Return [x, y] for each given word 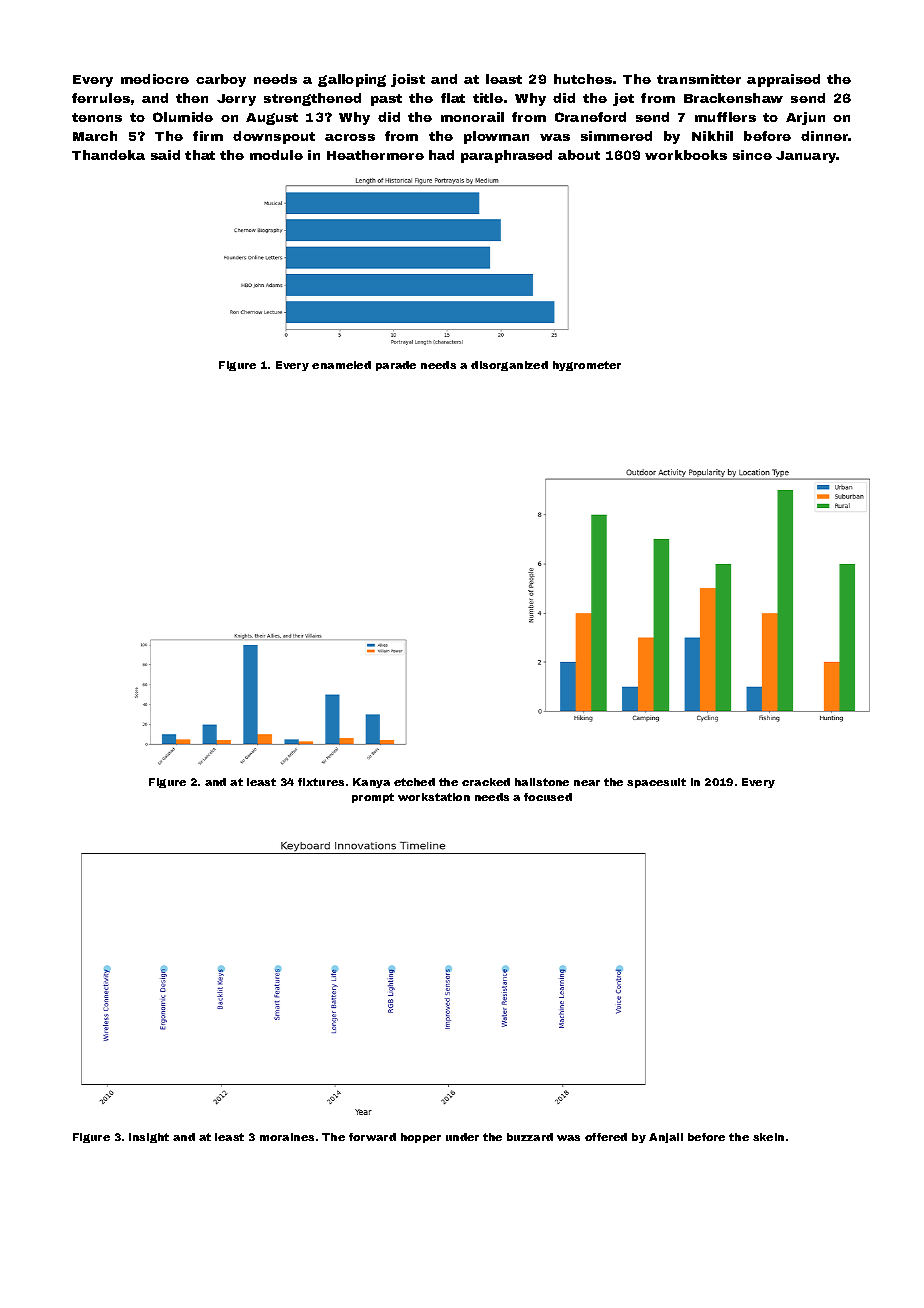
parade [396, 366]
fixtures [321, 782]
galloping [352, 80]
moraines [287, 1137]
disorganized [509, 366]
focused [548, 797]
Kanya [371, 783]
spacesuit [656, 783]
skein [768, 1137]
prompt [373, 798]
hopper [421, 1138]
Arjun [805, 118]
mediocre [155, 79]
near [587, 783]
